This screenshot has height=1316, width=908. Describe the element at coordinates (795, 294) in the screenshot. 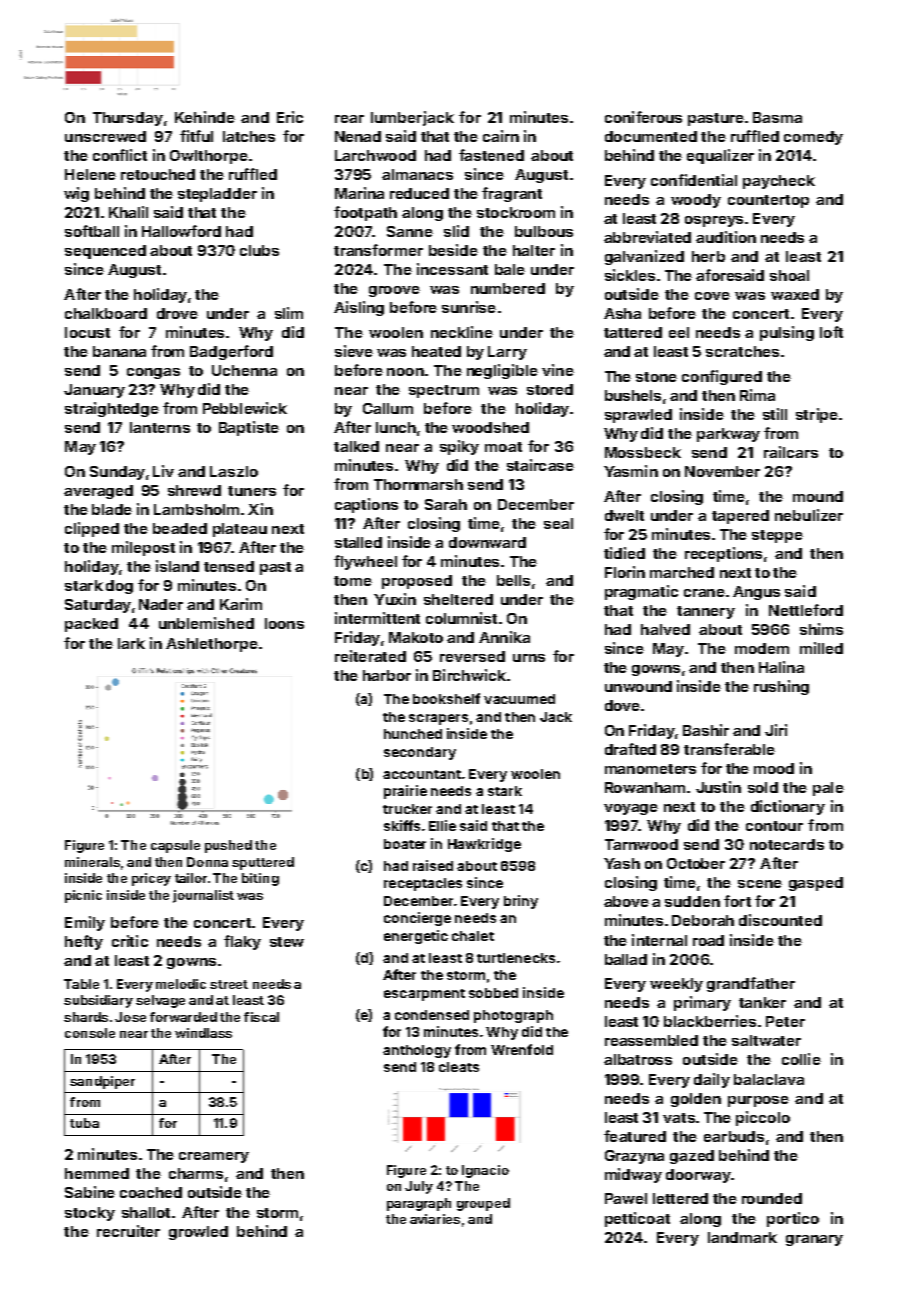

I see `waxed` at that location.
